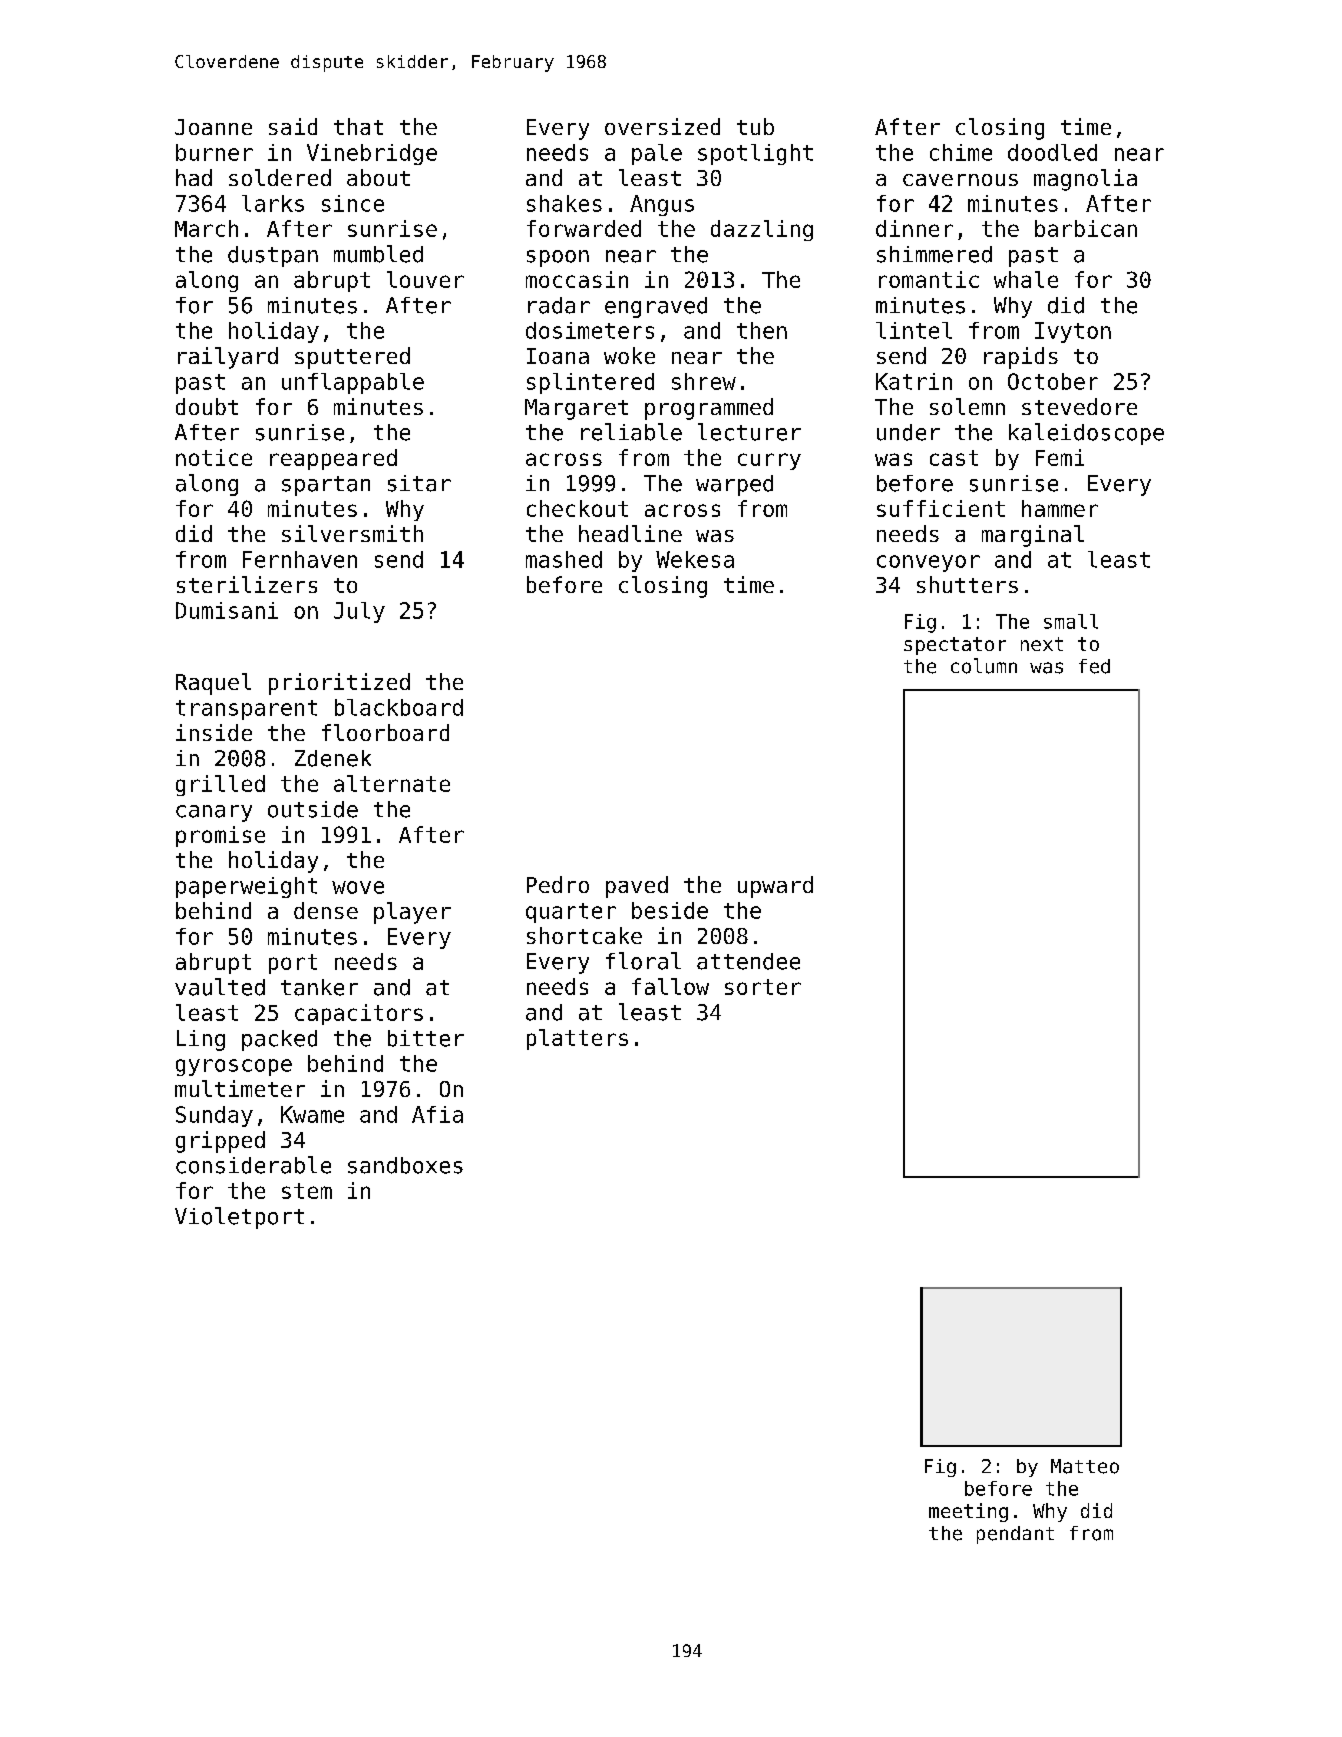 The height and width of the document is (1737, 1342). Describe the element at coordinates (220, 1142) in the document. I see `gripped` at that location.
